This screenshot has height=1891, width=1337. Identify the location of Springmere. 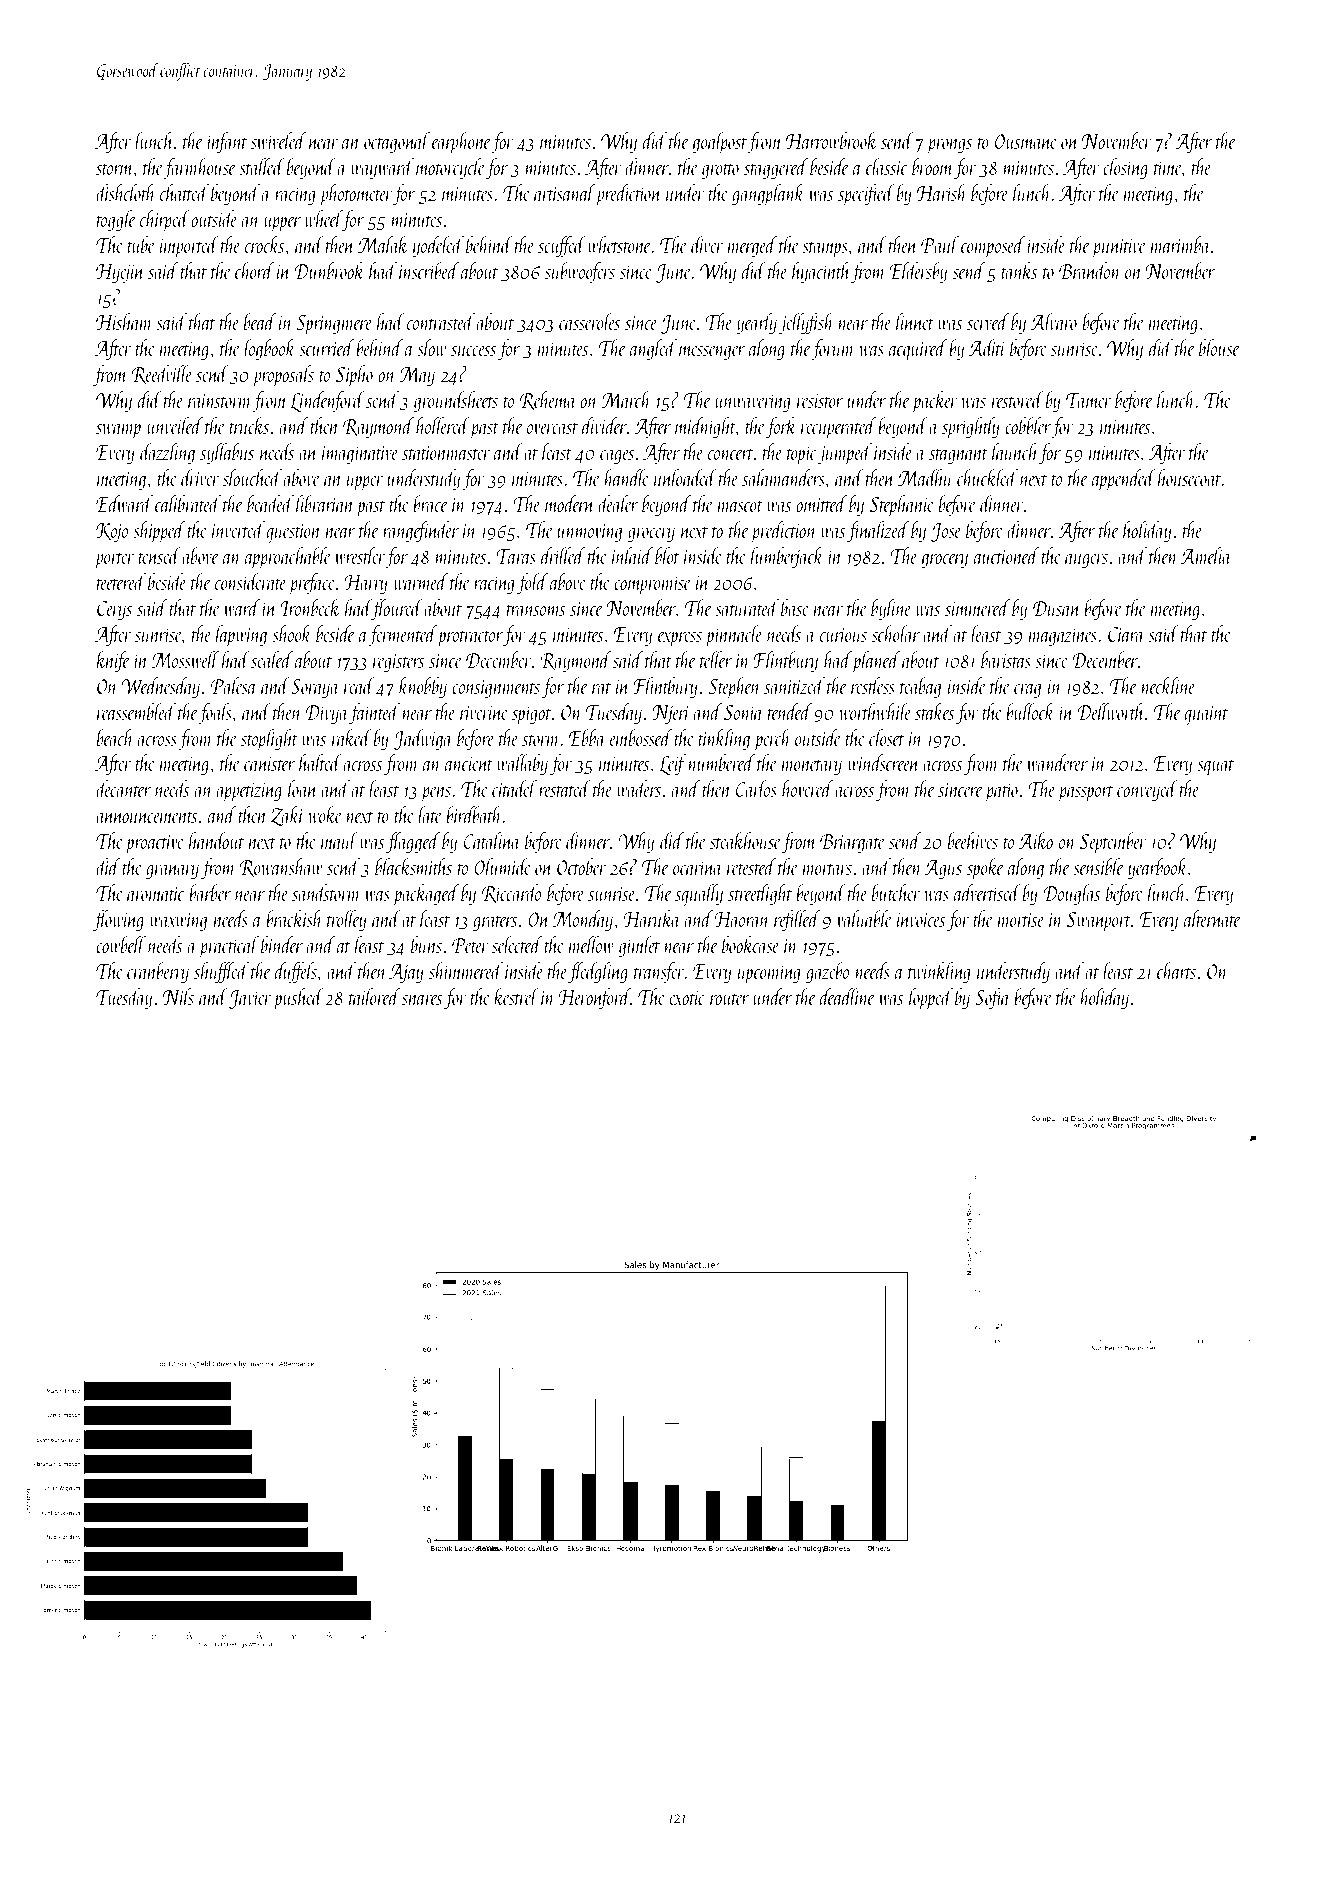
(334, 325).
